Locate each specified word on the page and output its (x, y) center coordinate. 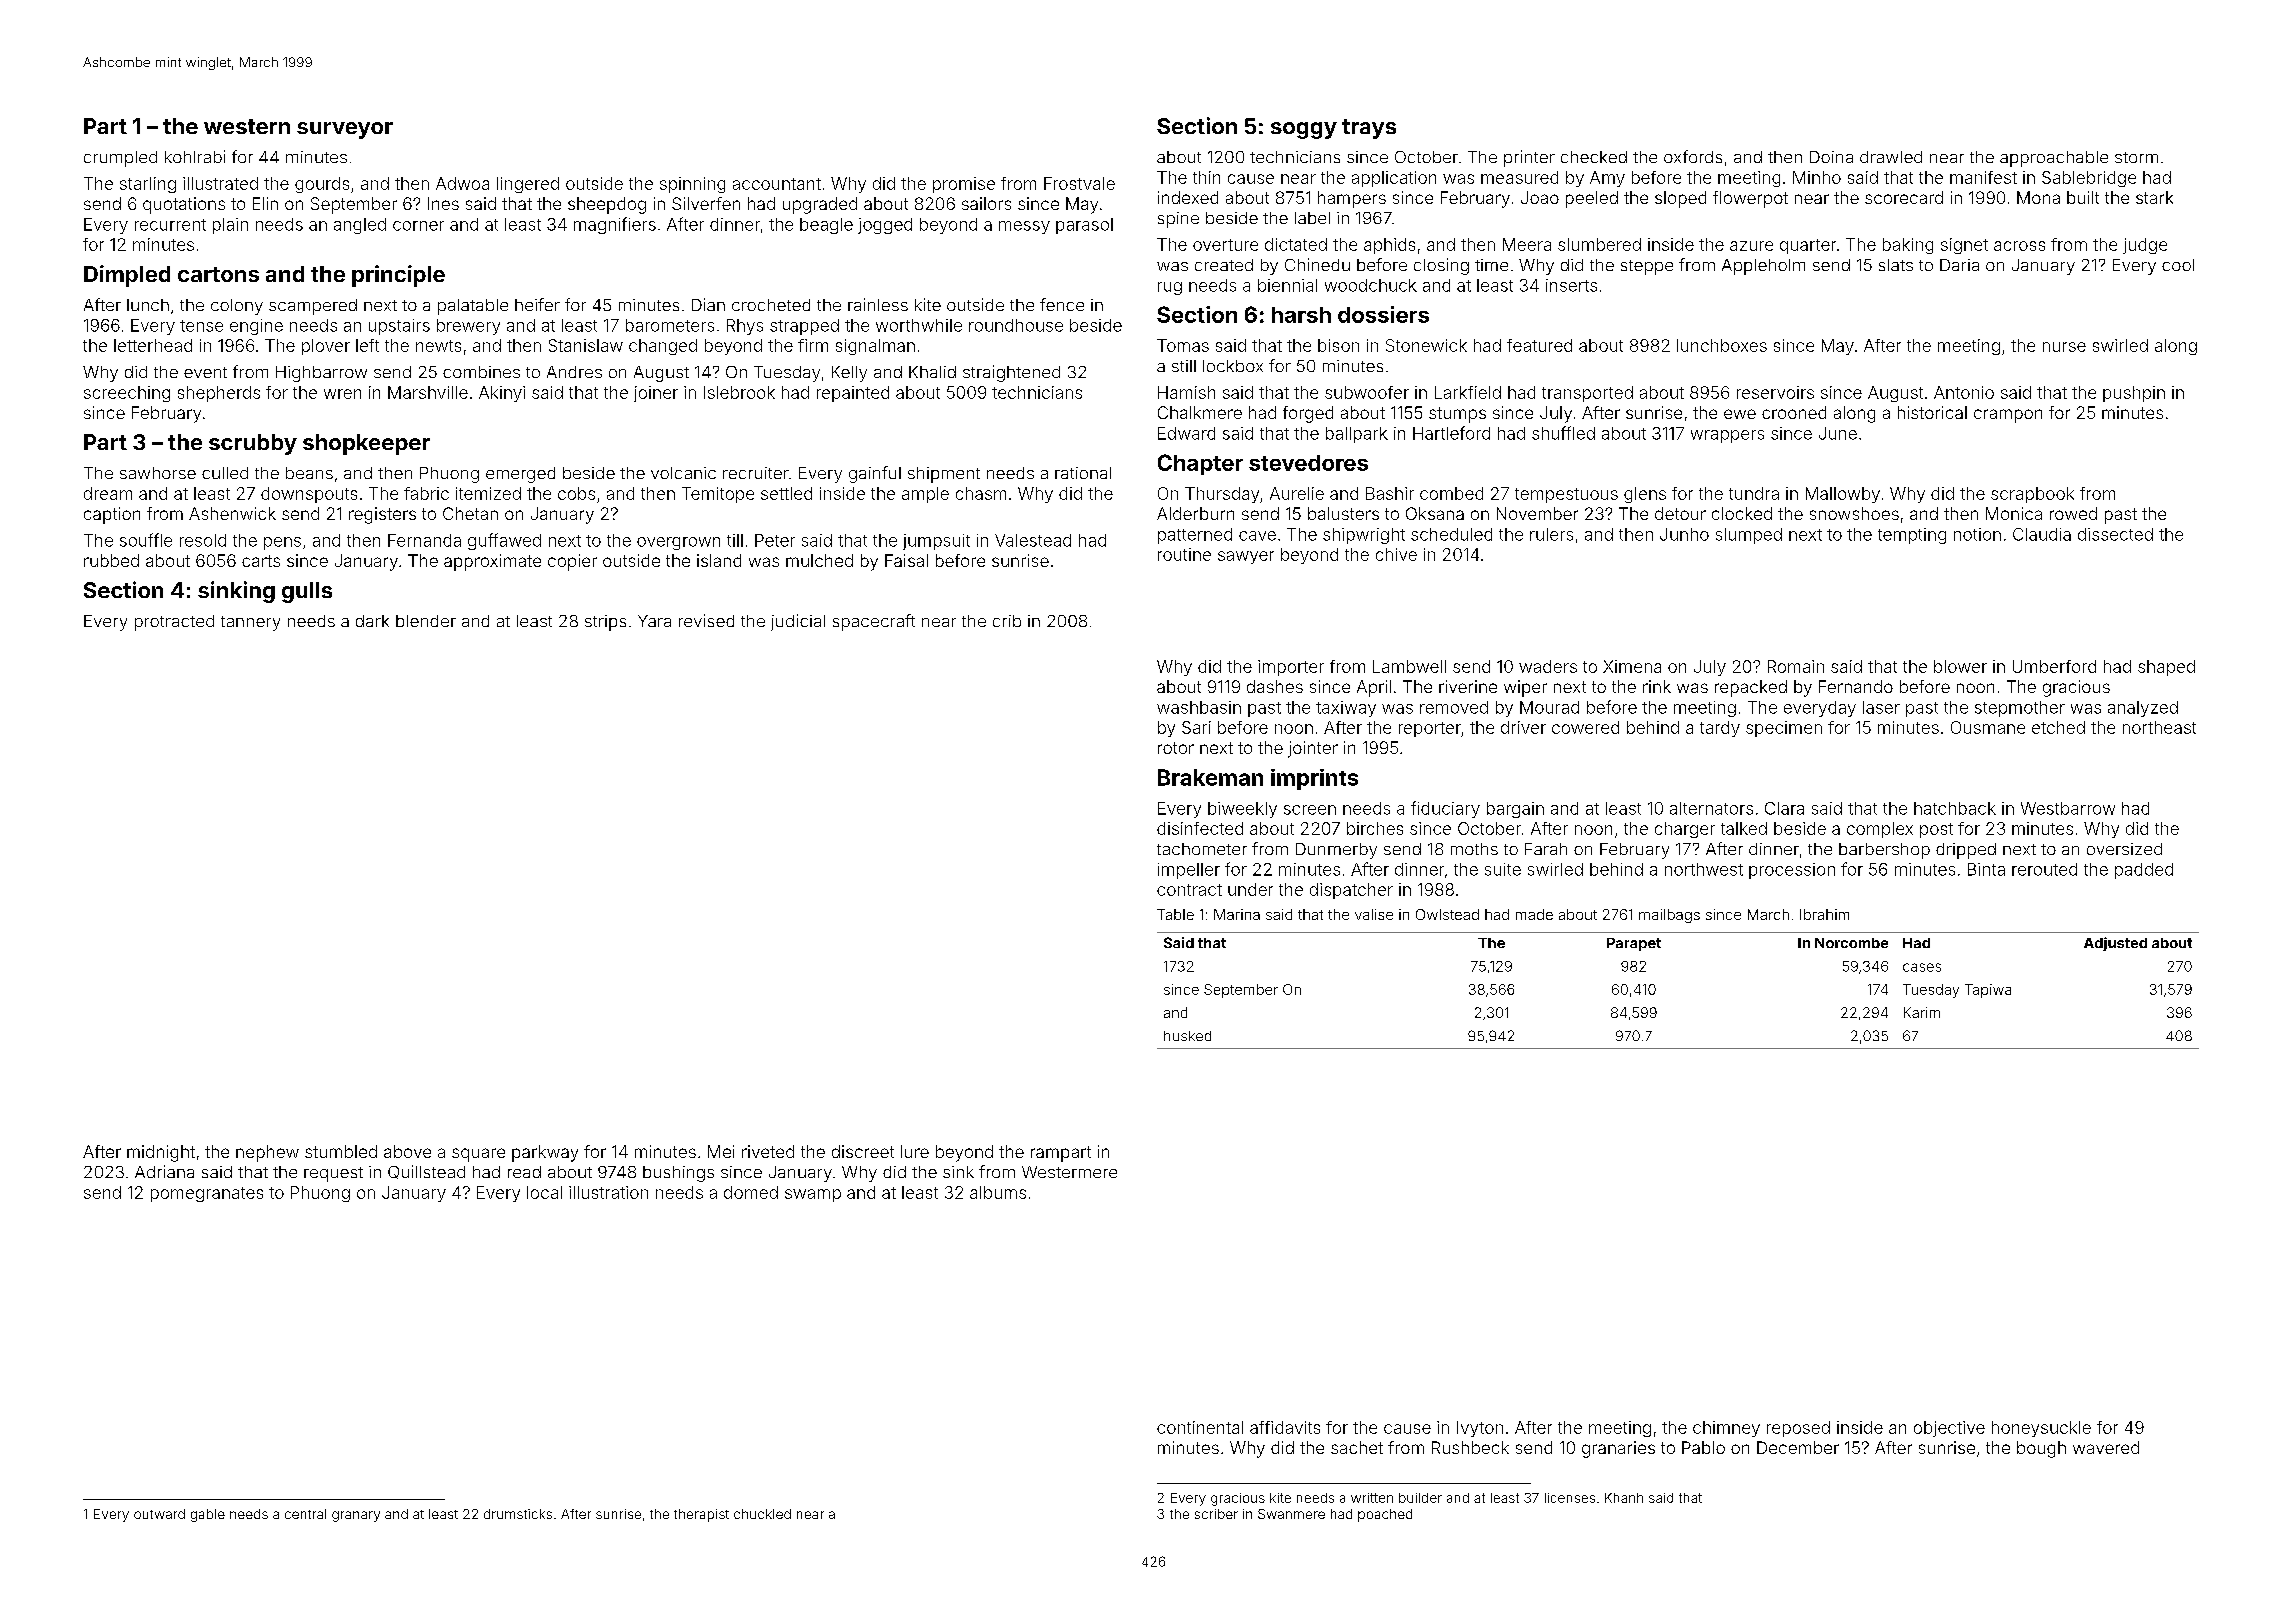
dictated (1296, 244)
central (305, 1514)
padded (2144, 871)
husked (1187, 1036)
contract (1189, 890)
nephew (267, 1153)
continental (1200, 1427)
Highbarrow (321, 374)
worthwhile (919, 325)
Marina (1237, 914)
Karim (1922, 1012)
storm (2136, 157)
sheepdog (607, 205)
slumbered (1599, 244)
